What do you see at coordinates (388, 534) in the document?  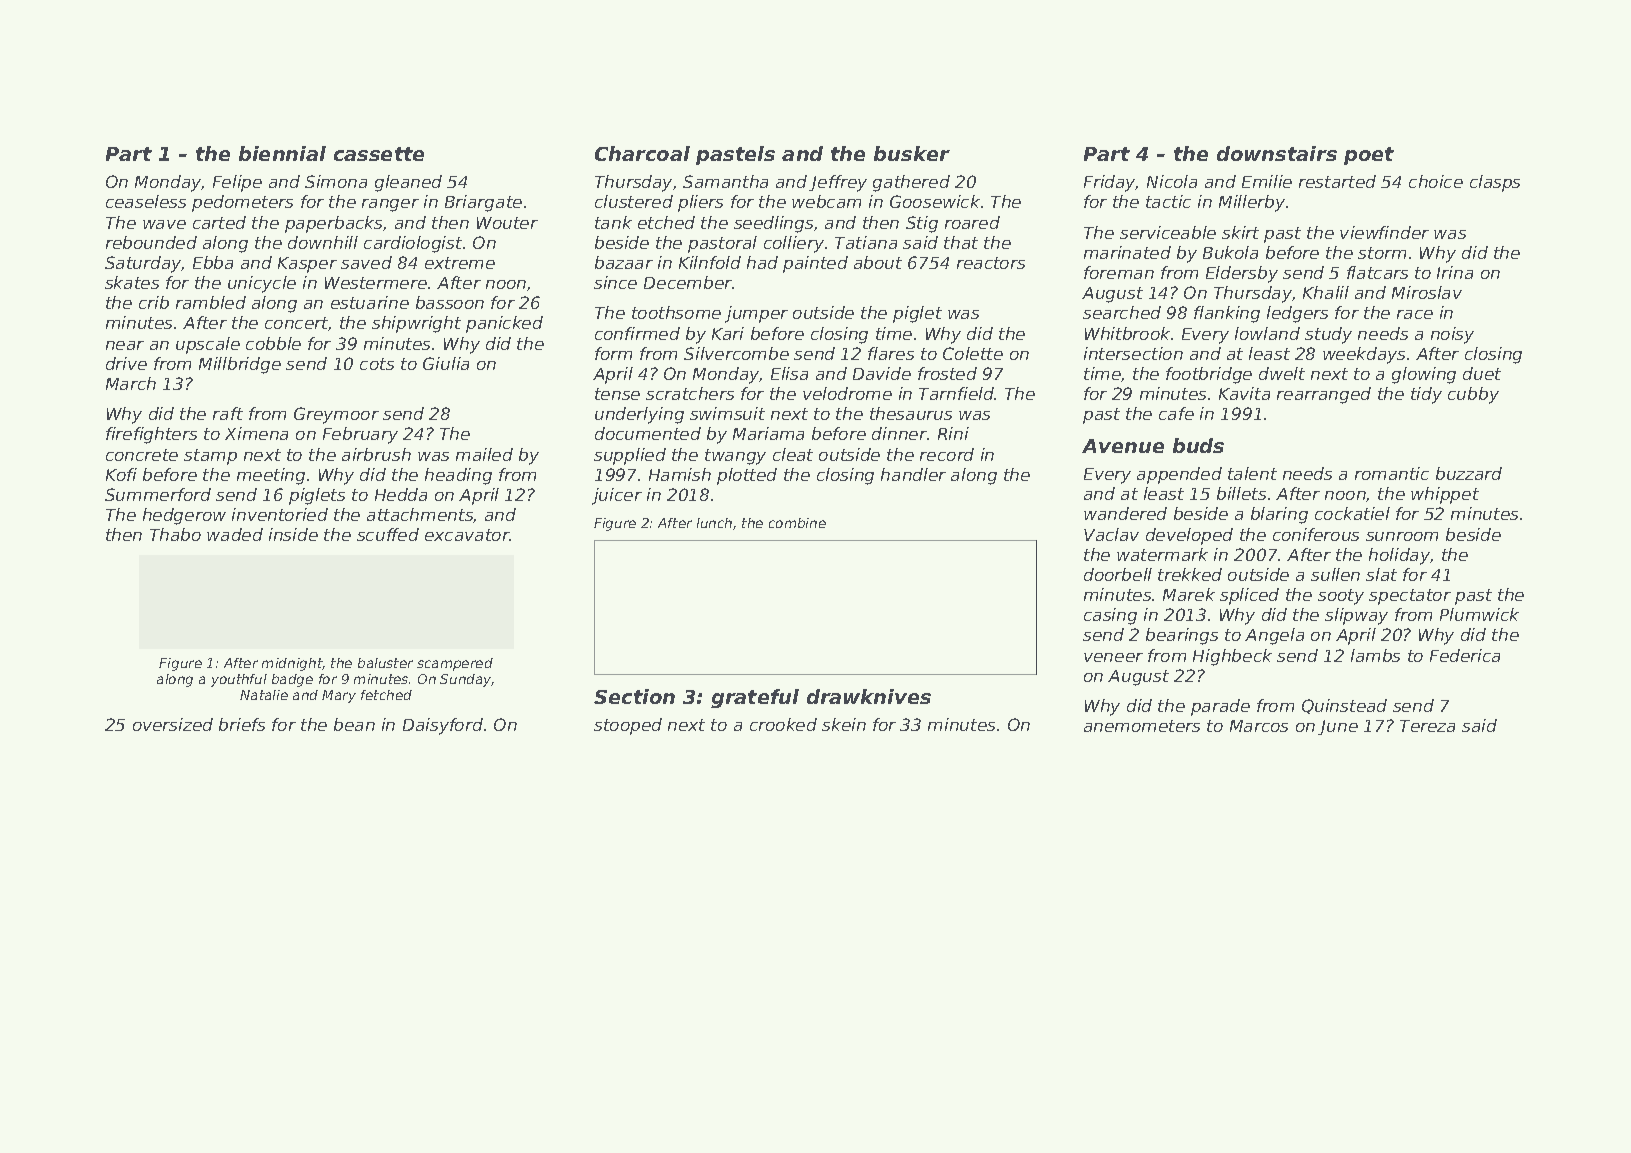 I see `scuffed` at bounding box center [388, 534].
